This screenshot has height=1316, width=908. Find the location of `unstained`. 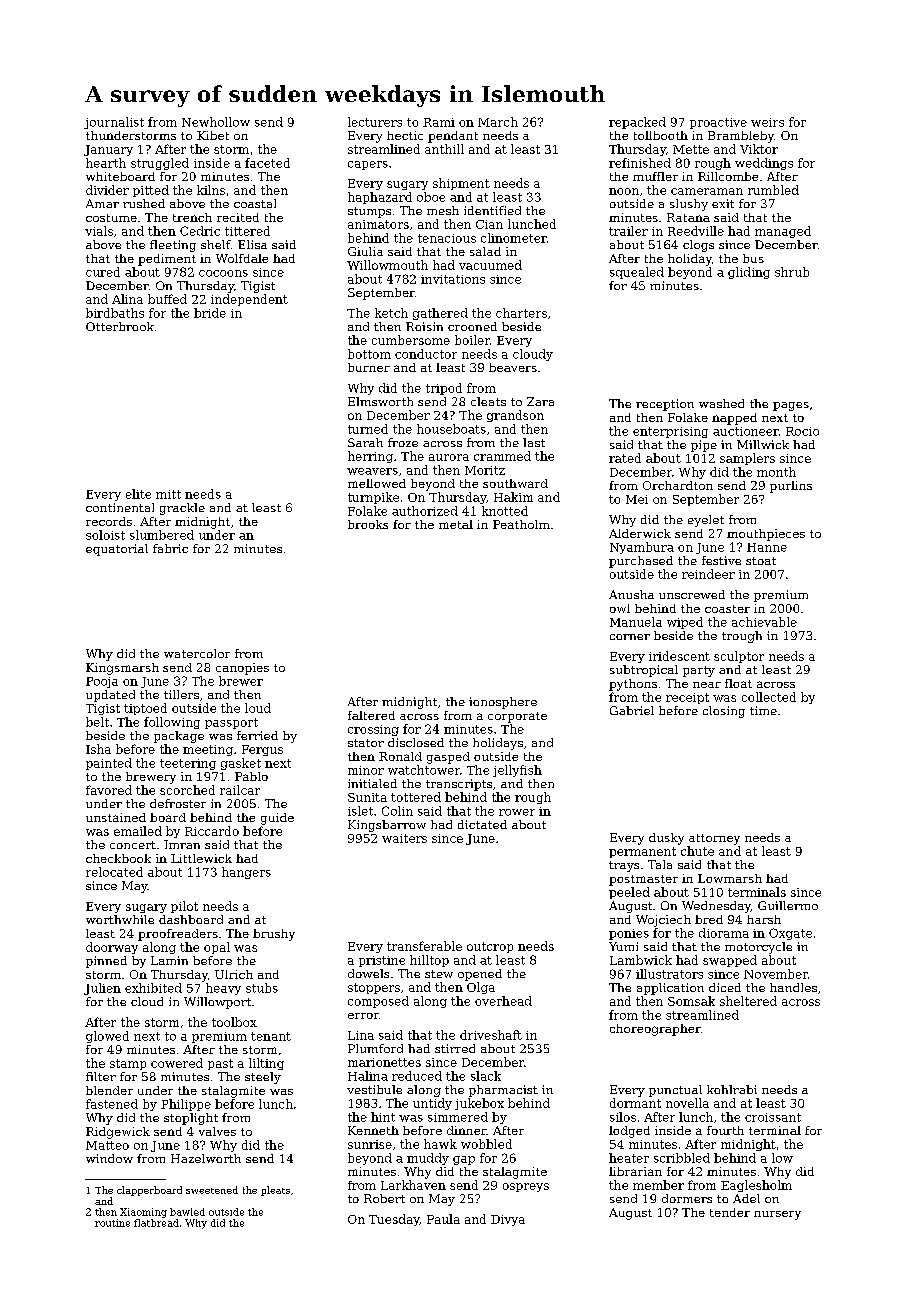

unstained is located at coordinates (116, 817).
